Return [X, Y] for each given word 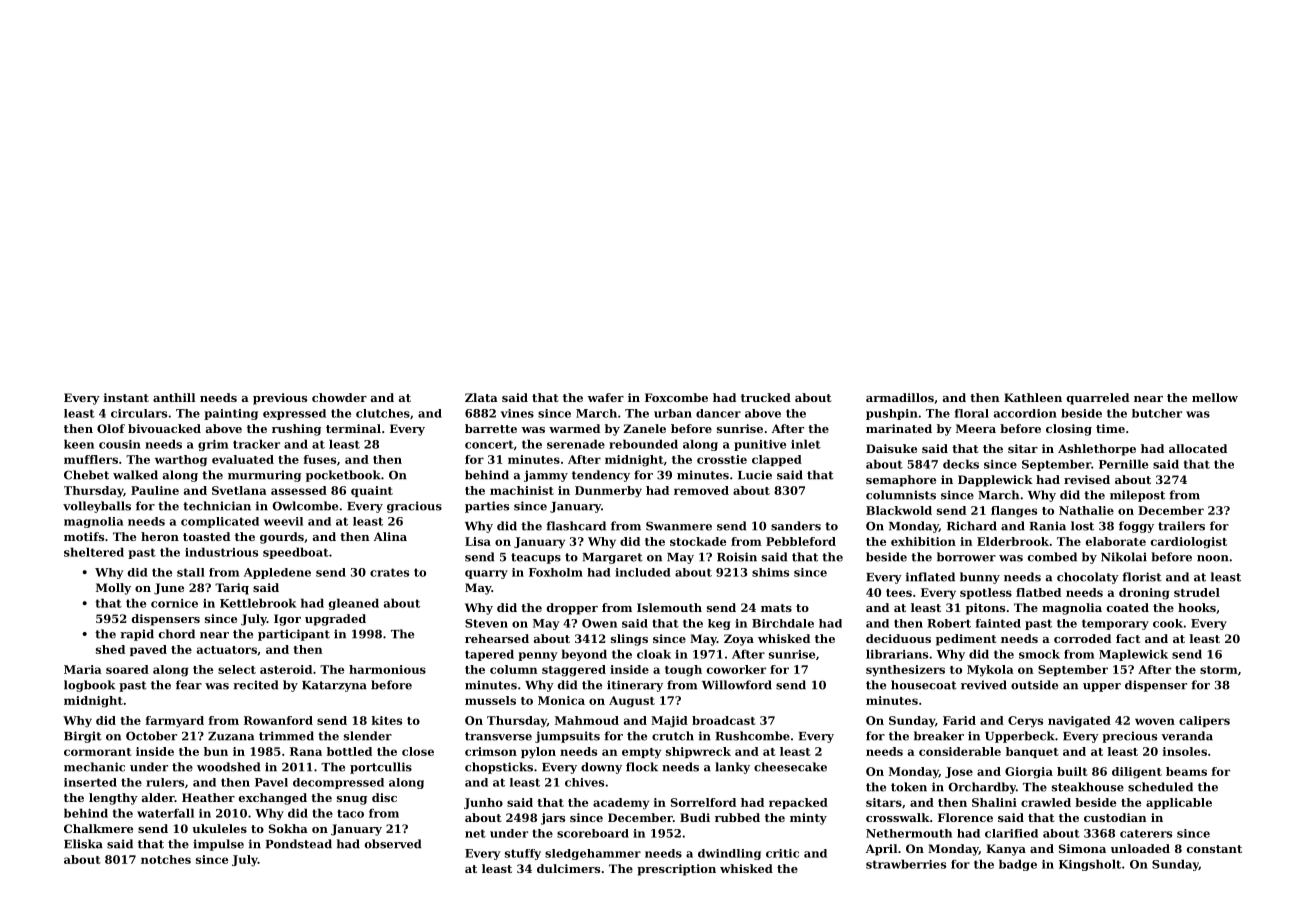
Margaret [612, 558]
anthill [174, 397]
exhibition [923, 541]
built [1072, 771]
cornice [174, 603]
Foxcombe [676, 397]
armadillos [900, 397]
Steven [486, 623]
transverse [498, 736]
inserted [90, 782]
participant [294, 635]
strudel [1197, 592]
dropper [572, 609]
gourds [282, 538]
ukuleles [219, 828]
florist [1142, 577]
